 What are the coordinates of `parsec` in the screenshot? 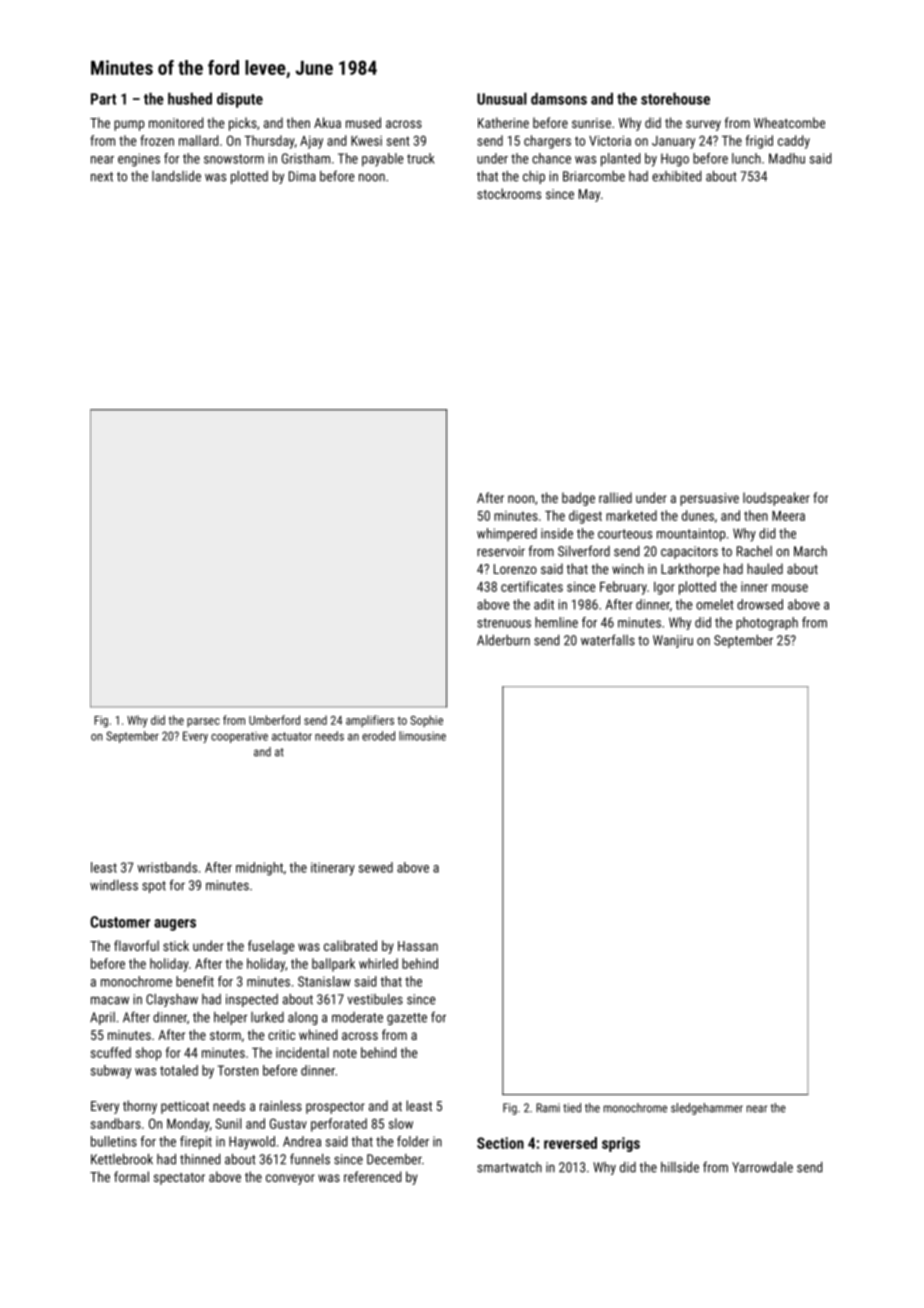 It's located at (203, 722).
